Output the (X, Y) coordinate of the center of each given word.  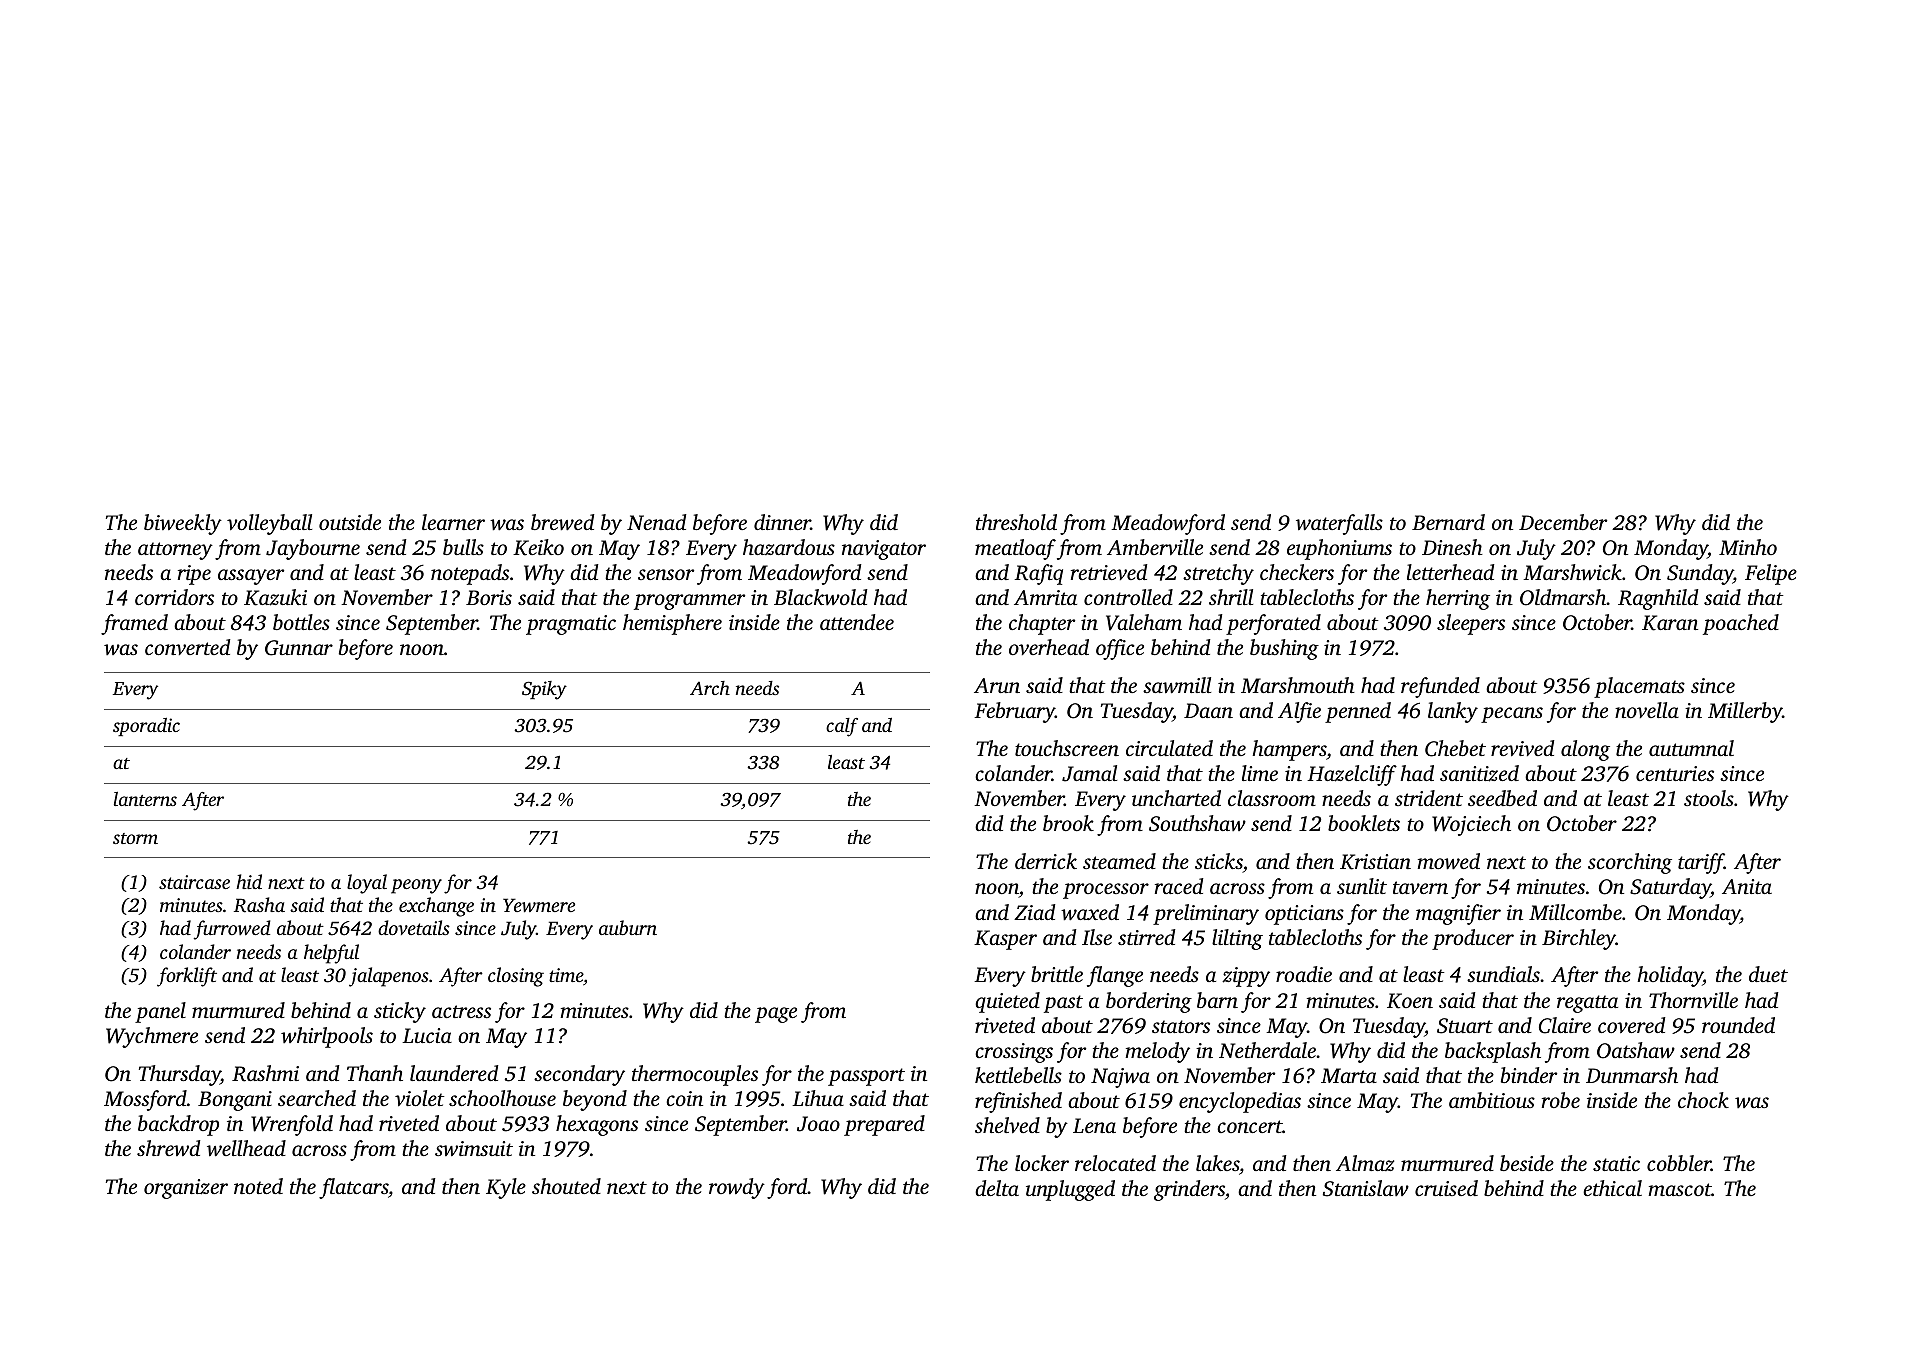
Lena (1094, 1125)
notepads (470, 574)
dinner (782, 522)
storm (135, 838)
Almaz (1365, 1163)
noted (258, 1186)
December (1563, 522)
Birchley (1579, 939)
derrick (1046, 861)
